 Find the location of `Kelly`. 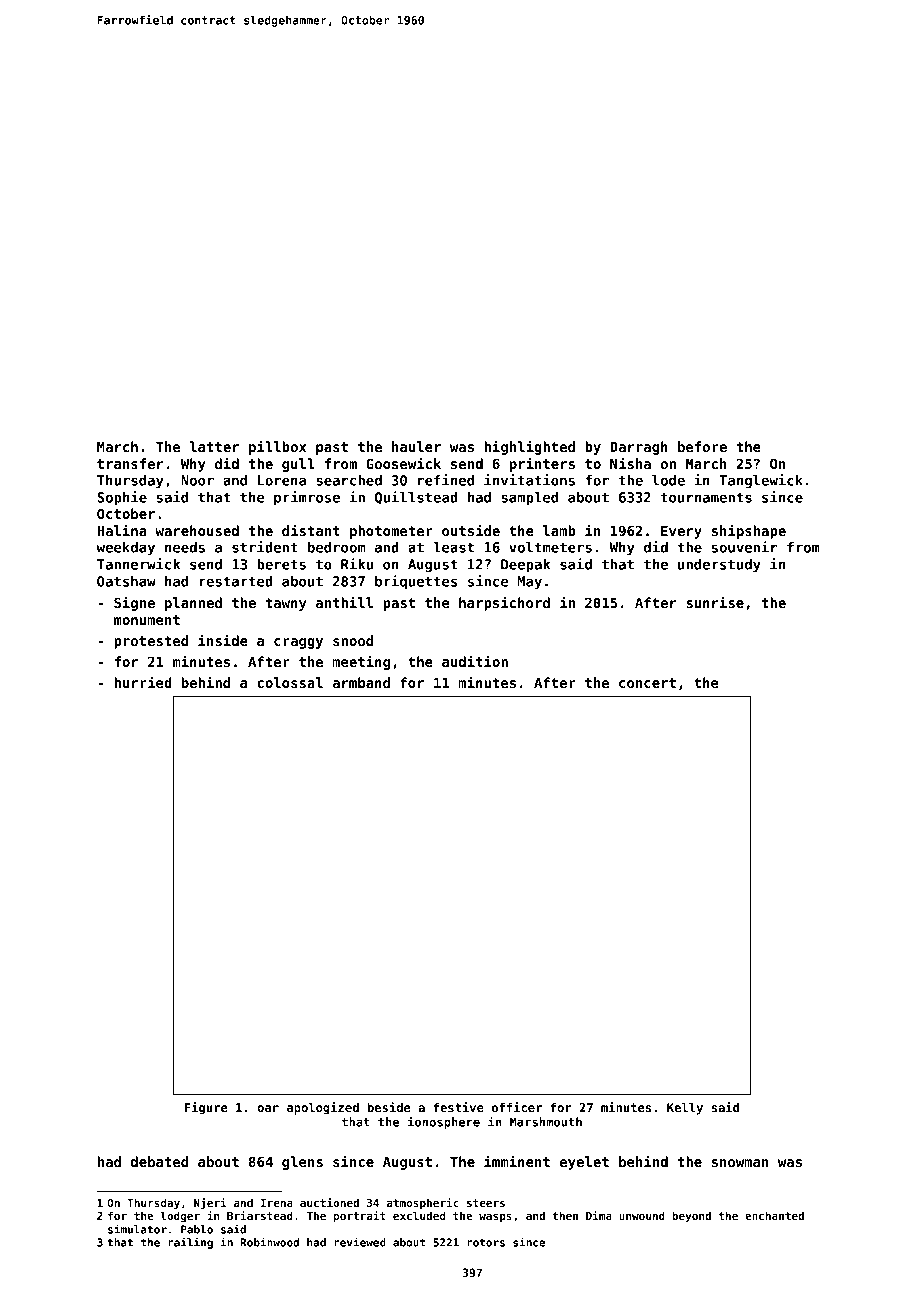

Kelly is located at coordinates (685, 1109).
